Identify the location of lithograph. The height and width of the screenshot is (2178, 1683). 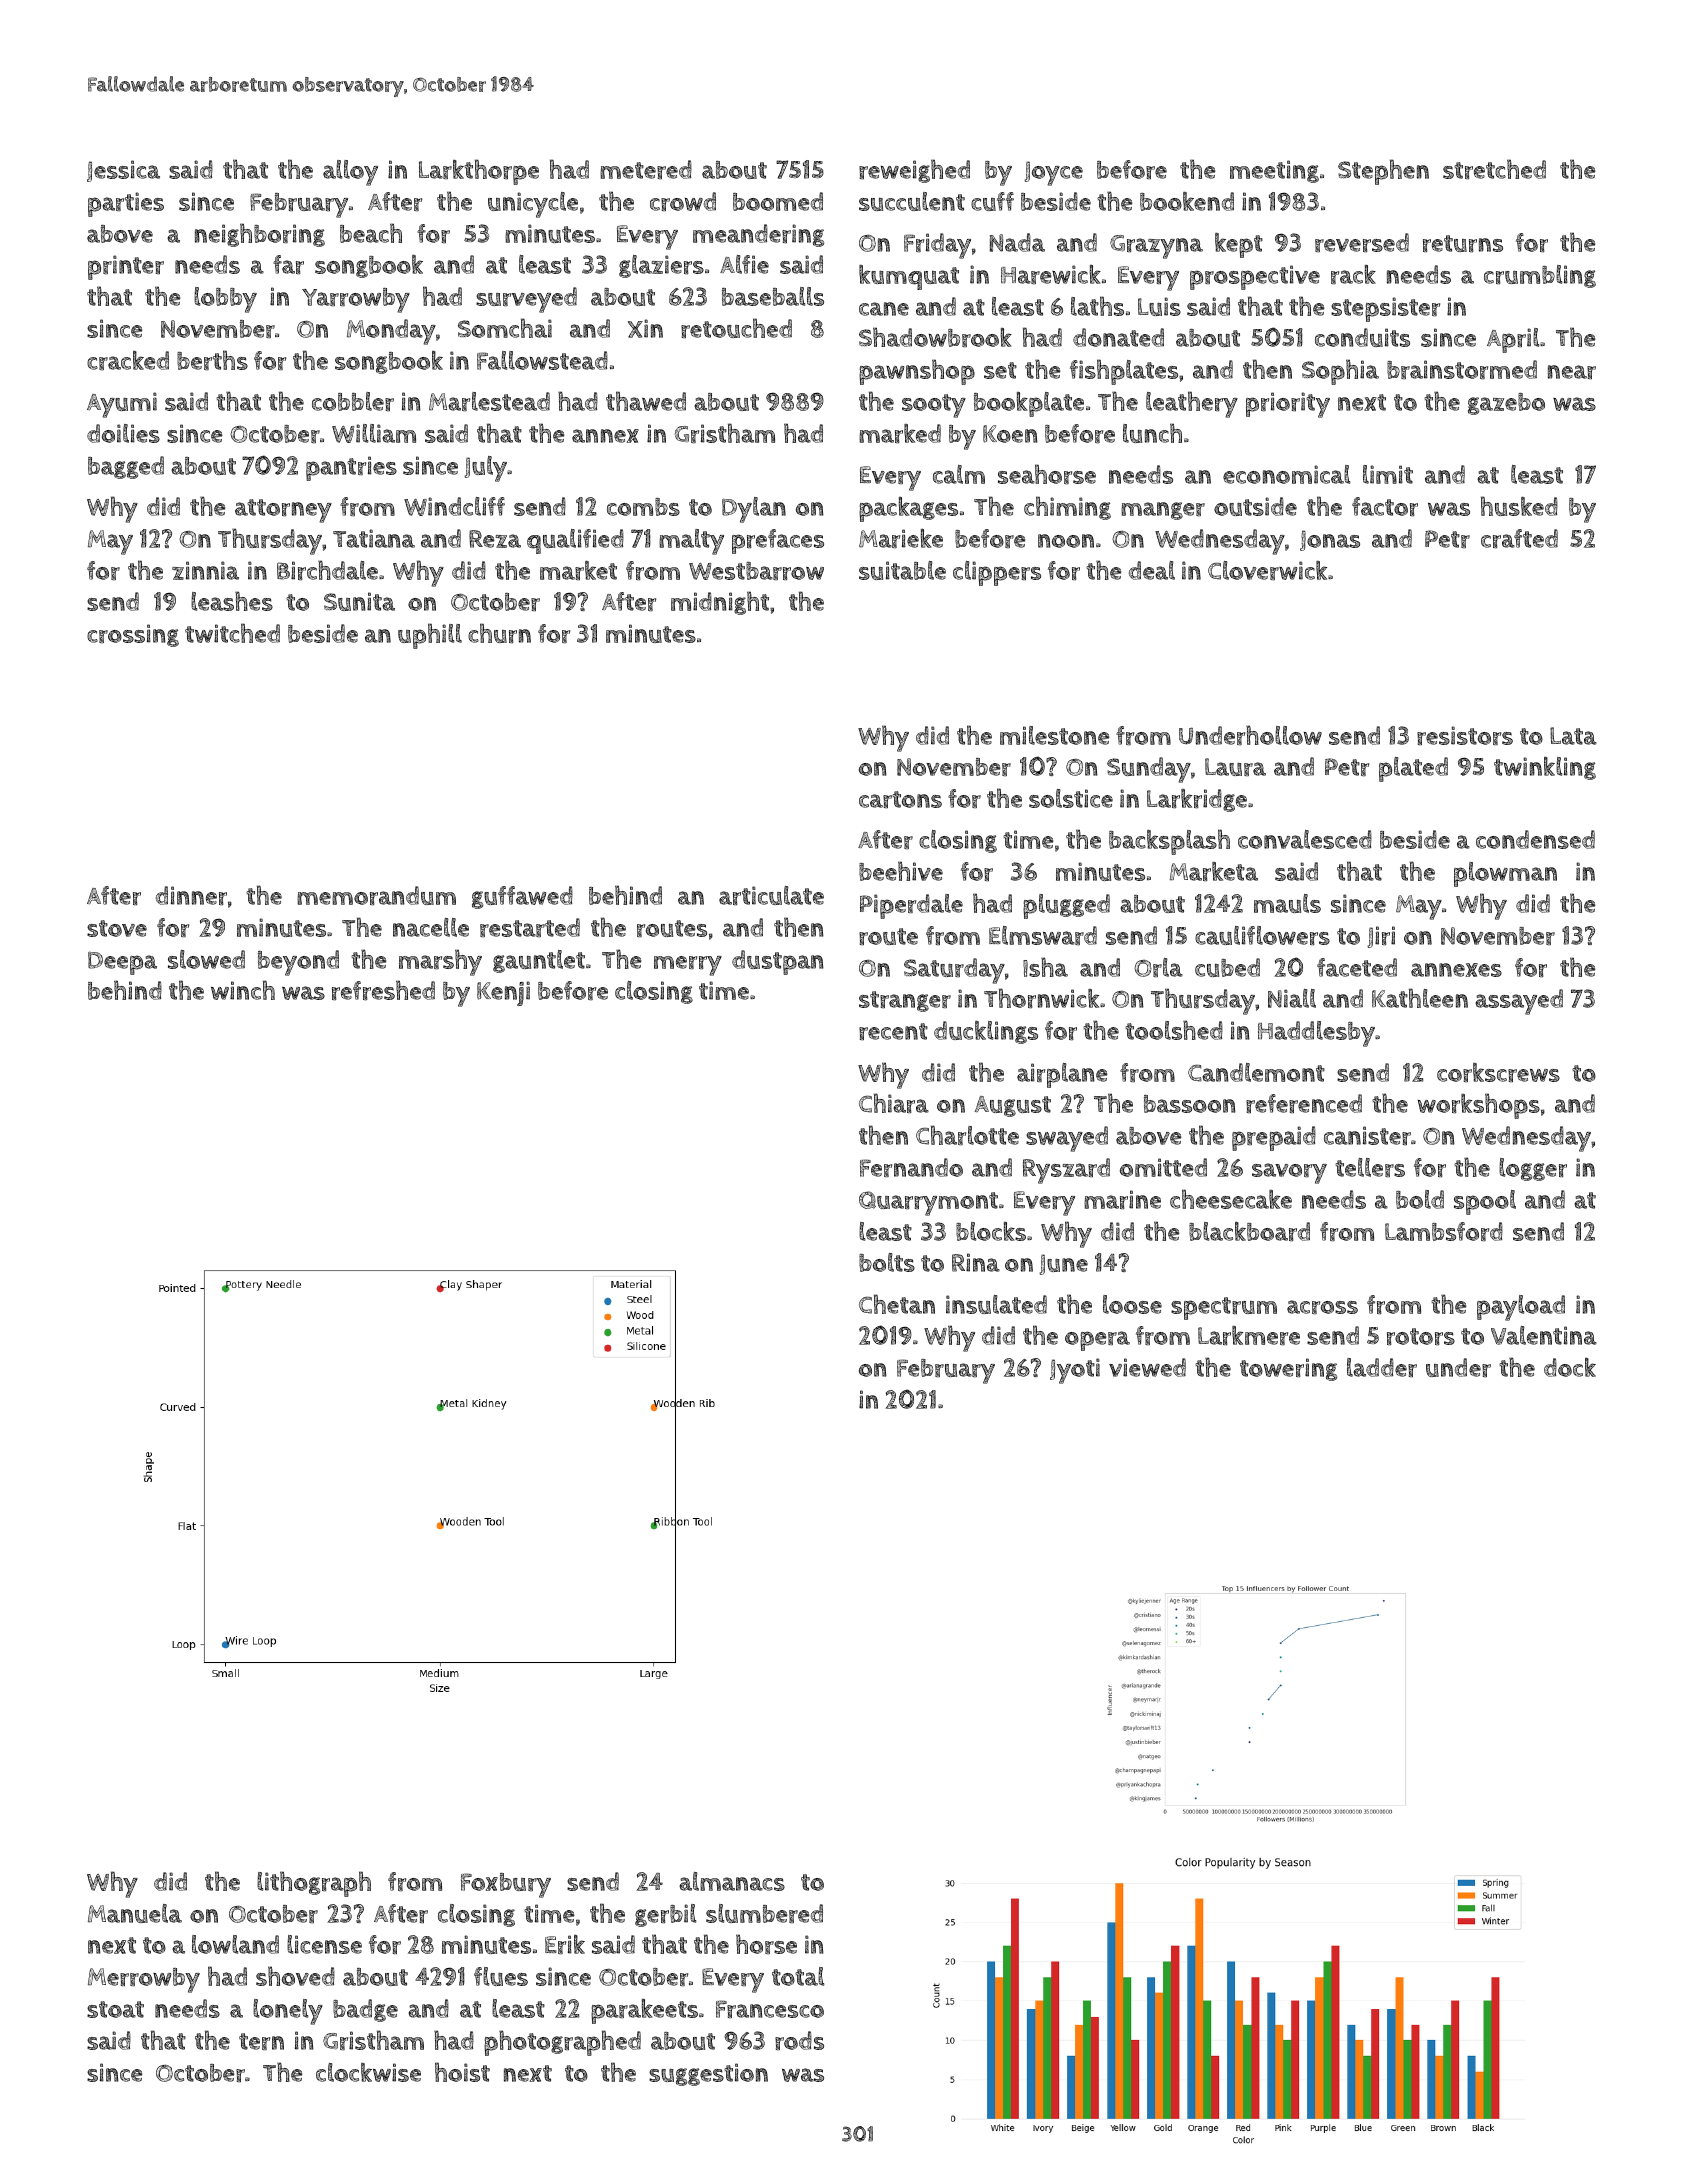
(314, 1884).
